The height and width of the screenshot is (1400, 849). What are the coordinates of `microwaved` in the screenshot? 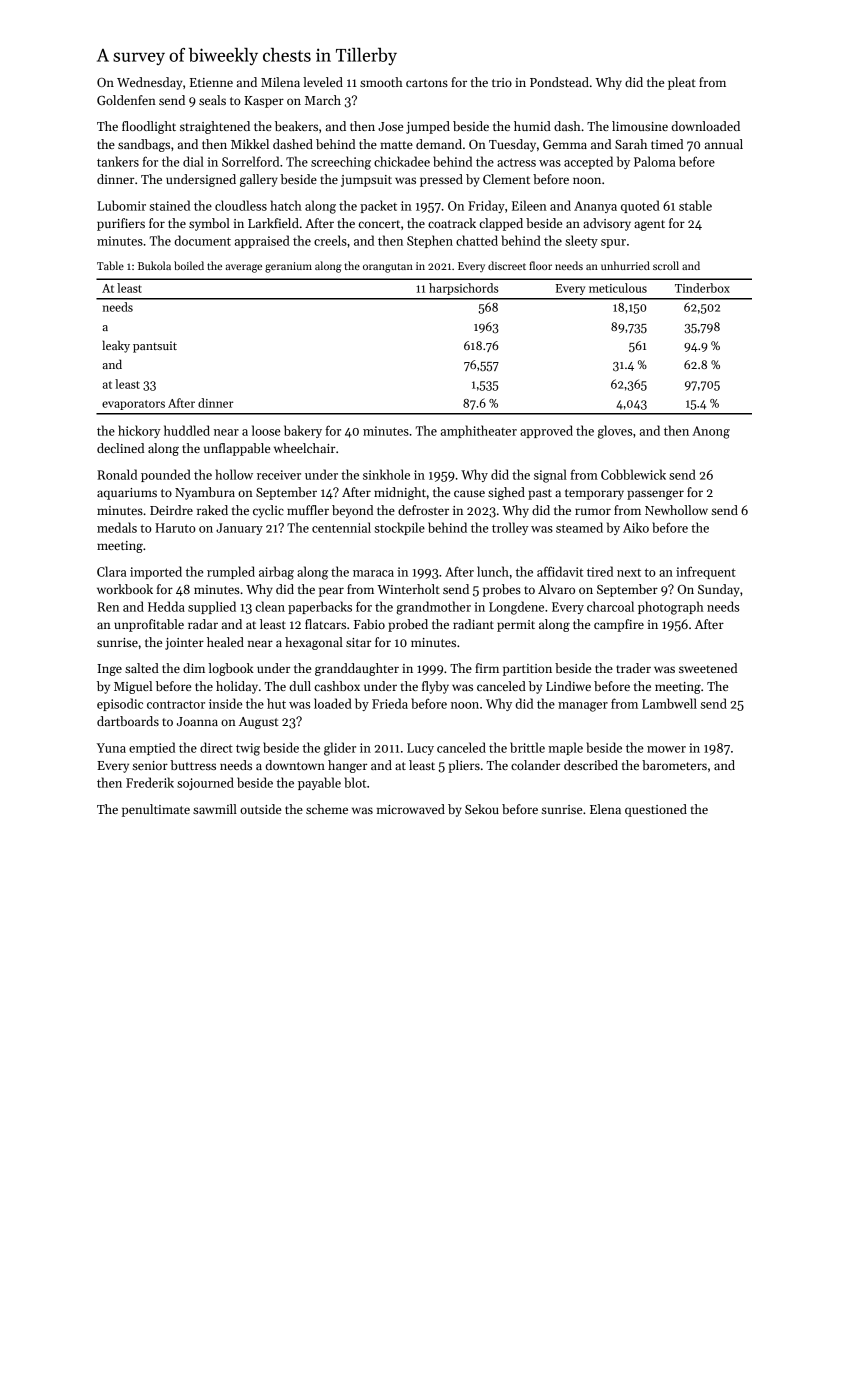 It's located at (411, 809).
